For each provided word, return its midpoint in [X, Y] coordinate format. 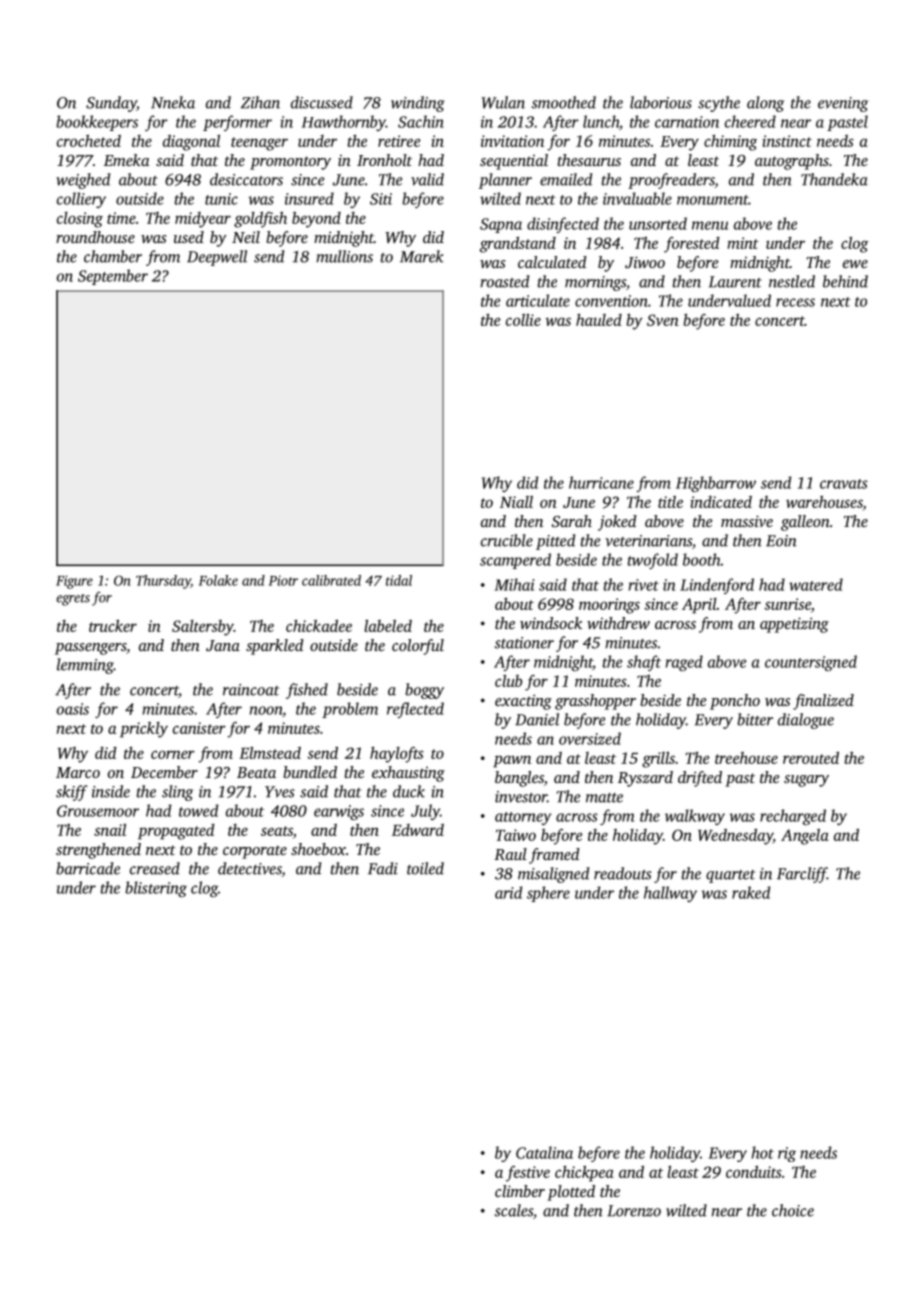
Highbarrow [716, 484]
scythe [719, 104]
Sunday [111, 104]
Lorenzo [634, 1211]
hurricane [601, 482]
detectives [250, 869]
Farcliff [802, 875]
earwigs [339, 812]
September [113, 277]
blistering [156, 889]
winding [418, 104]
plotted [571, 1193]
